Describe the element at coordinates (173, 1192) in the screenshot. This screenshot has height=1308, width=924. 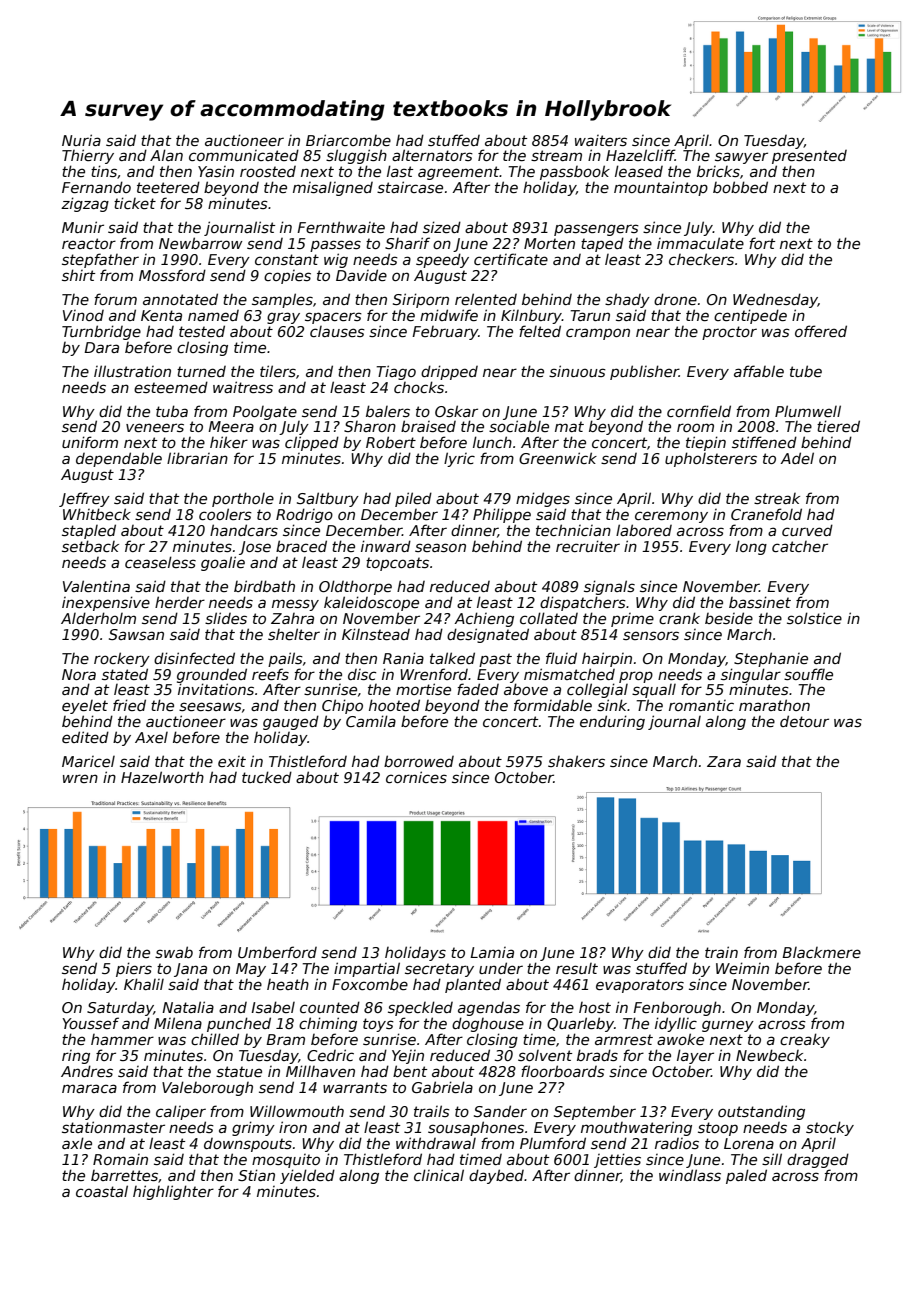
I see `highlighter` at that location.
